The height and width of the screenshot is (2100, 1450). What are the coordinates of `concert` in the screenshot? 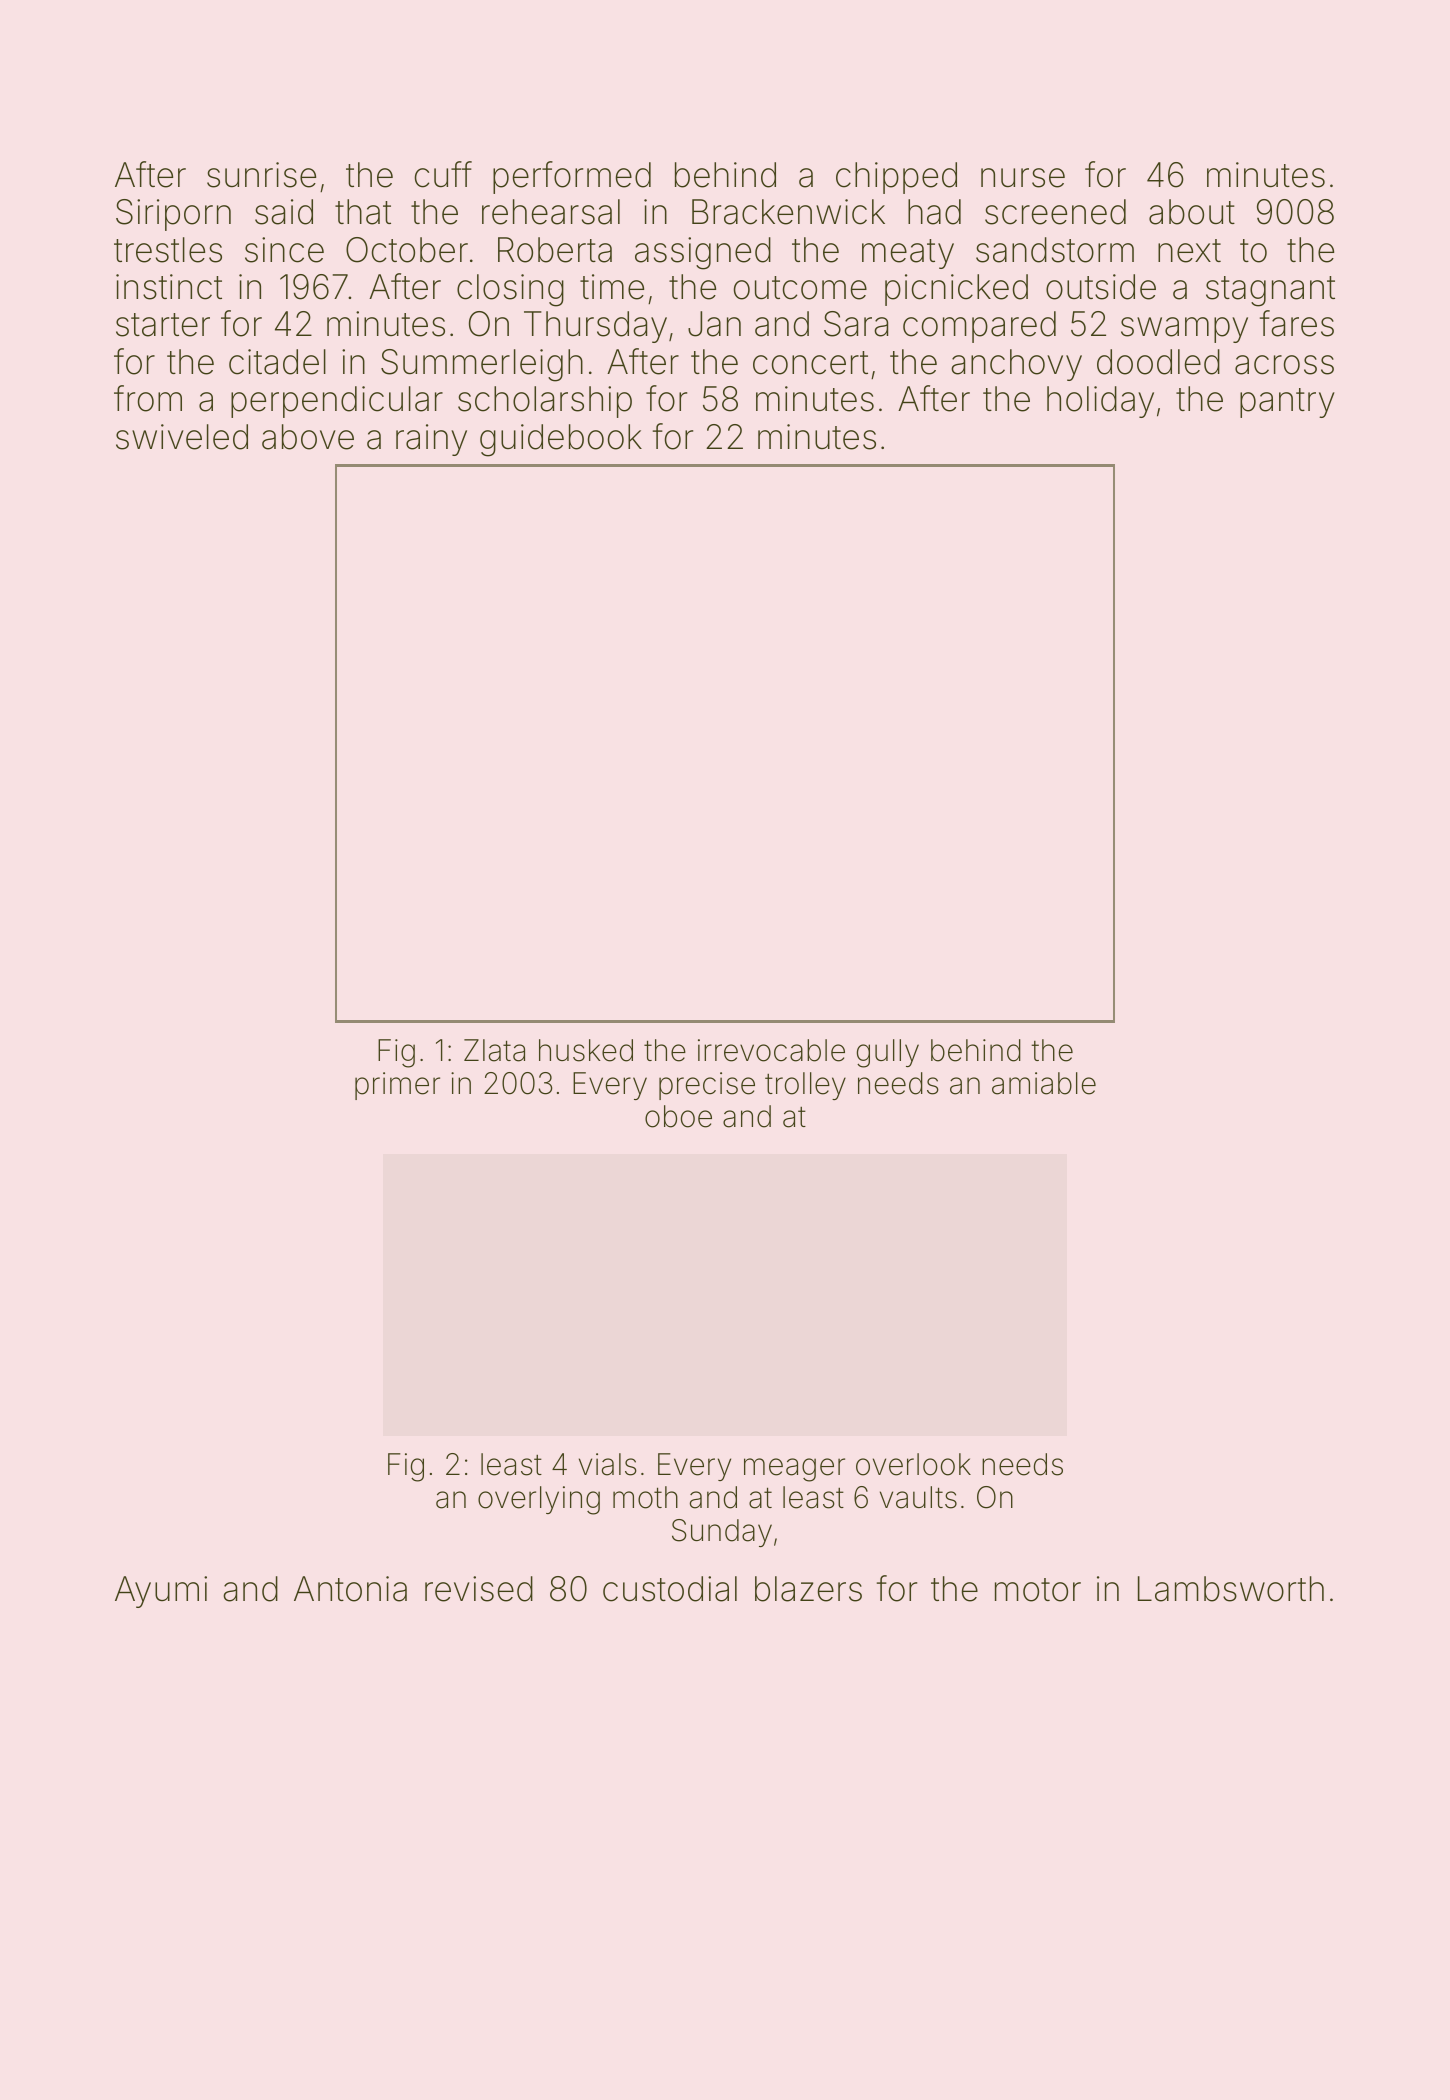 It's located at (810, 363).
